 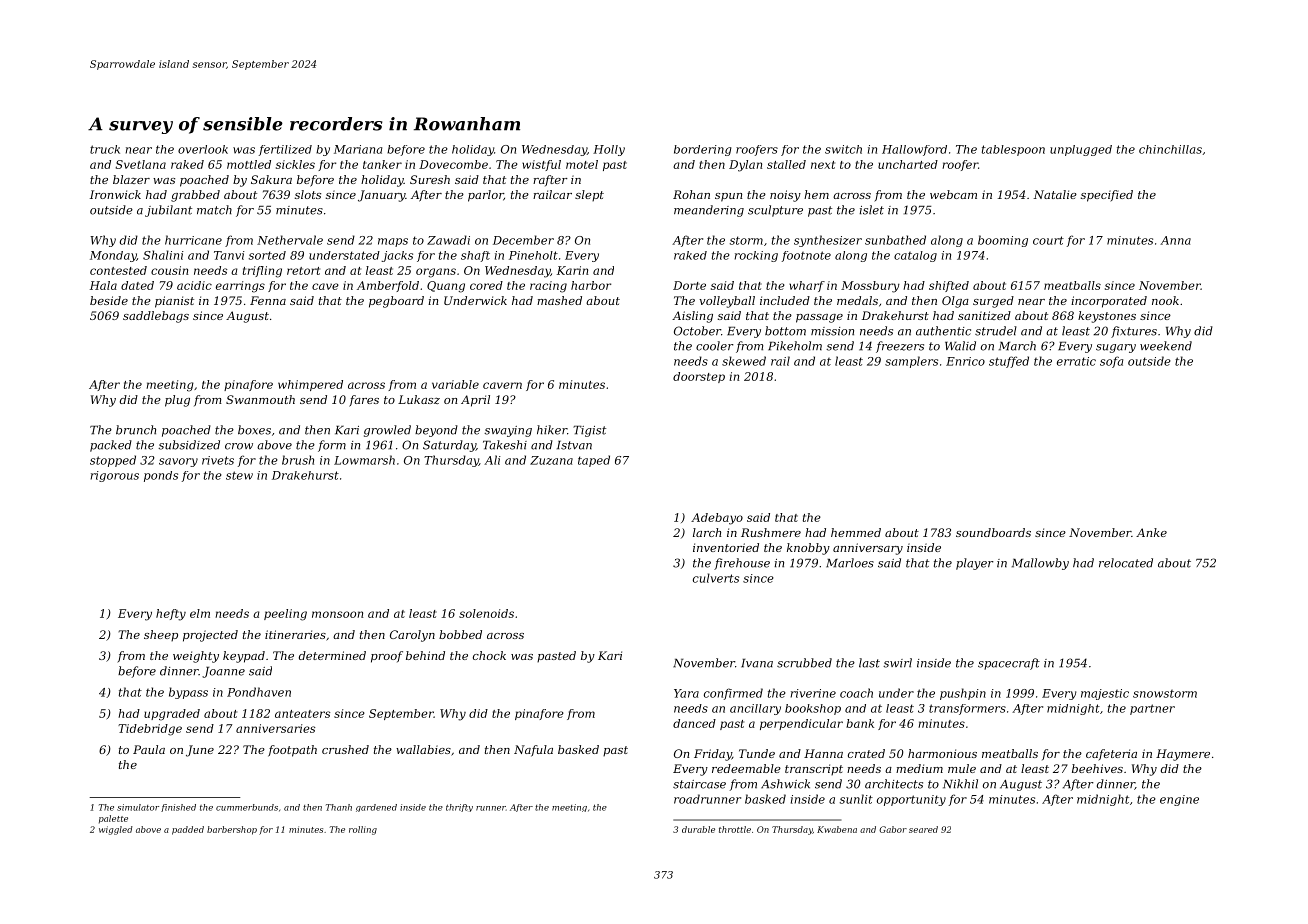 What do you see at coordinates (1009, 362) in the page?
I see `stuffed` at bounding box center [1009, 362].
